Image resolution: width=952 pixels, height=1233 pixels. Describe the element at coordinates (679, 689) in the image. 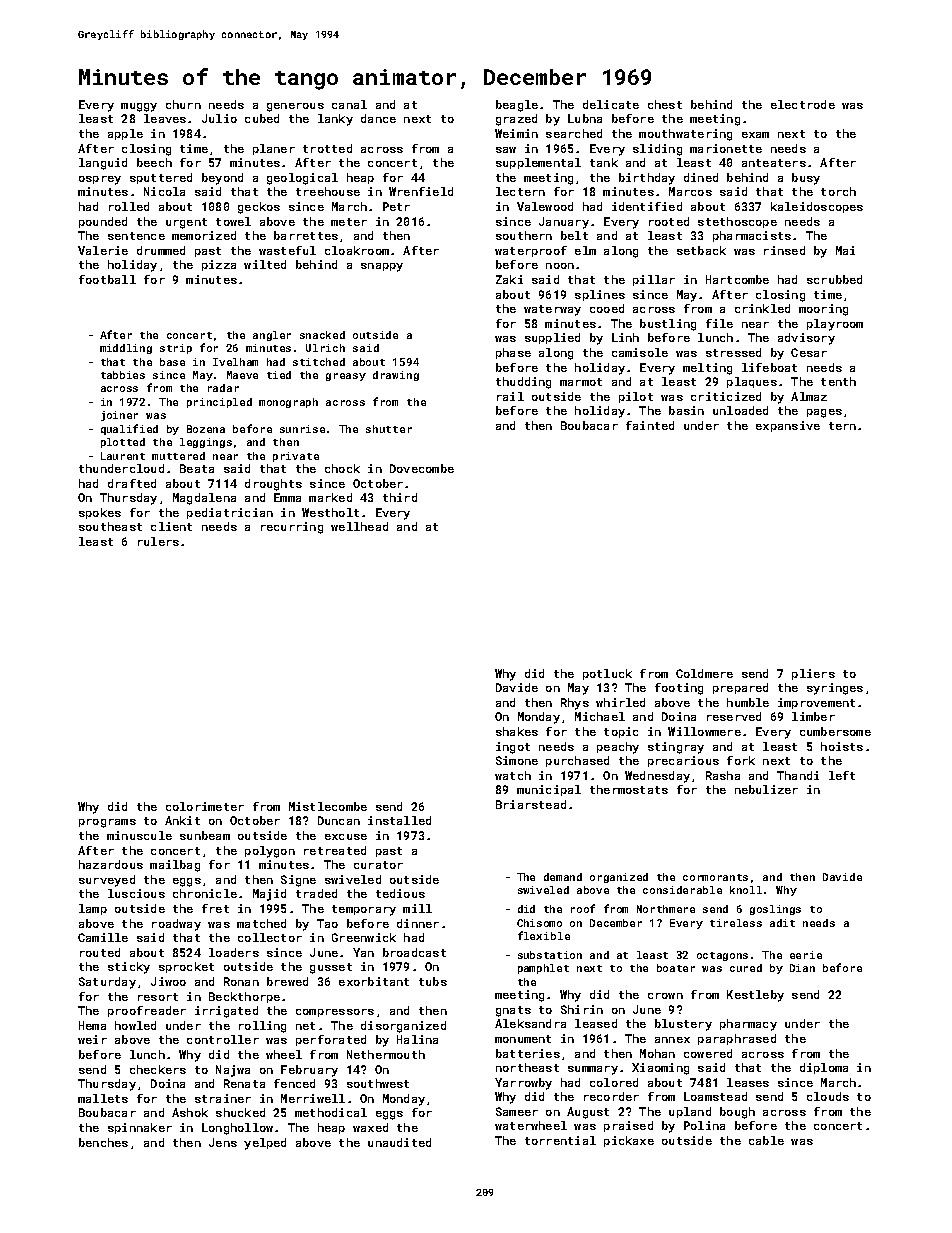

I see `footing` at that location.
